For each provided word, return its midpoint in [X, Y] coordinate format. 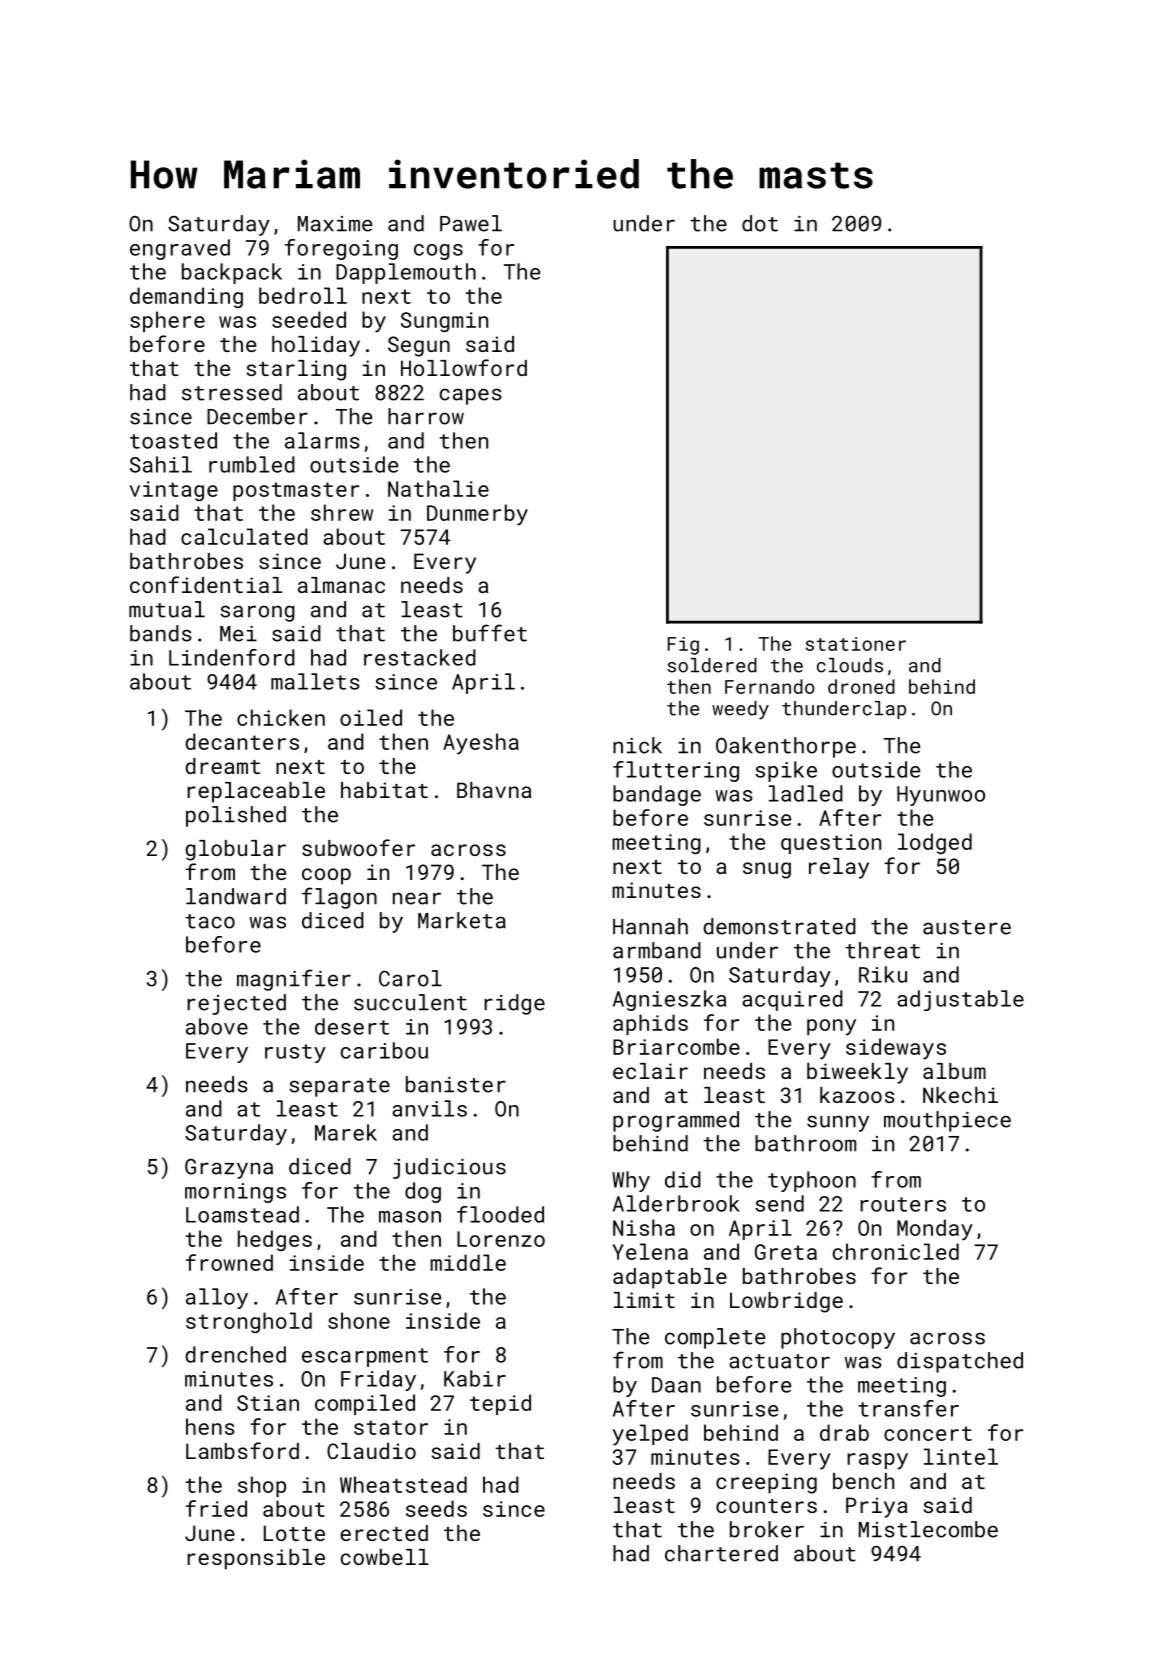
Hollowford [464, 367]
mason [410, 1217]
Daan [676, 1385]
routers [903, 1204]
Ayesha [481, 744]
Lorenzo [501, 1239]
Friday [378, 1380]
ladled [806, 793]
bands [161, 633]
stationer [856, 644]
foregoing [341, 249]
